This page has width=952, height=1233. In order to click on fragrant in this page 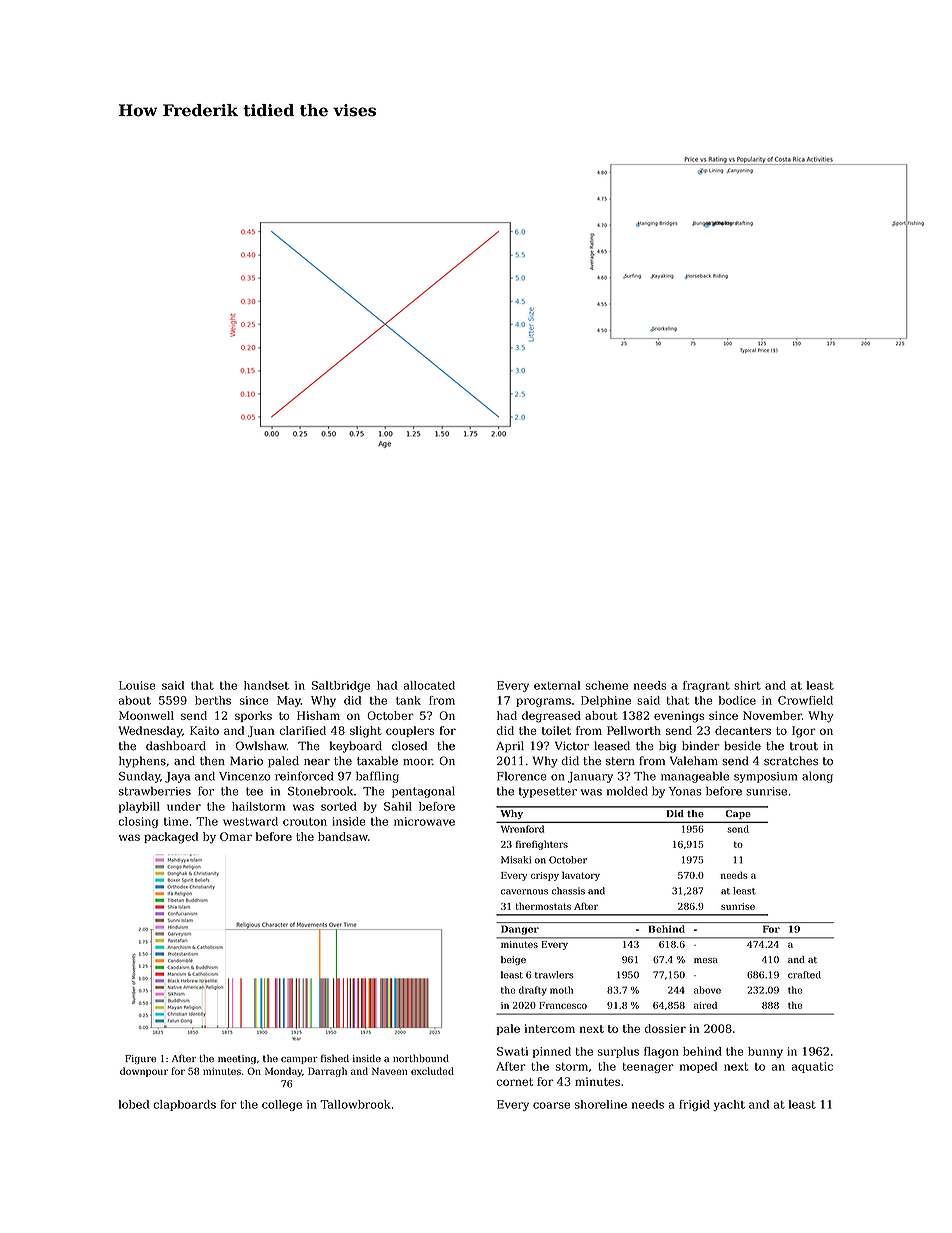, I will do `click(706, 686)`.
